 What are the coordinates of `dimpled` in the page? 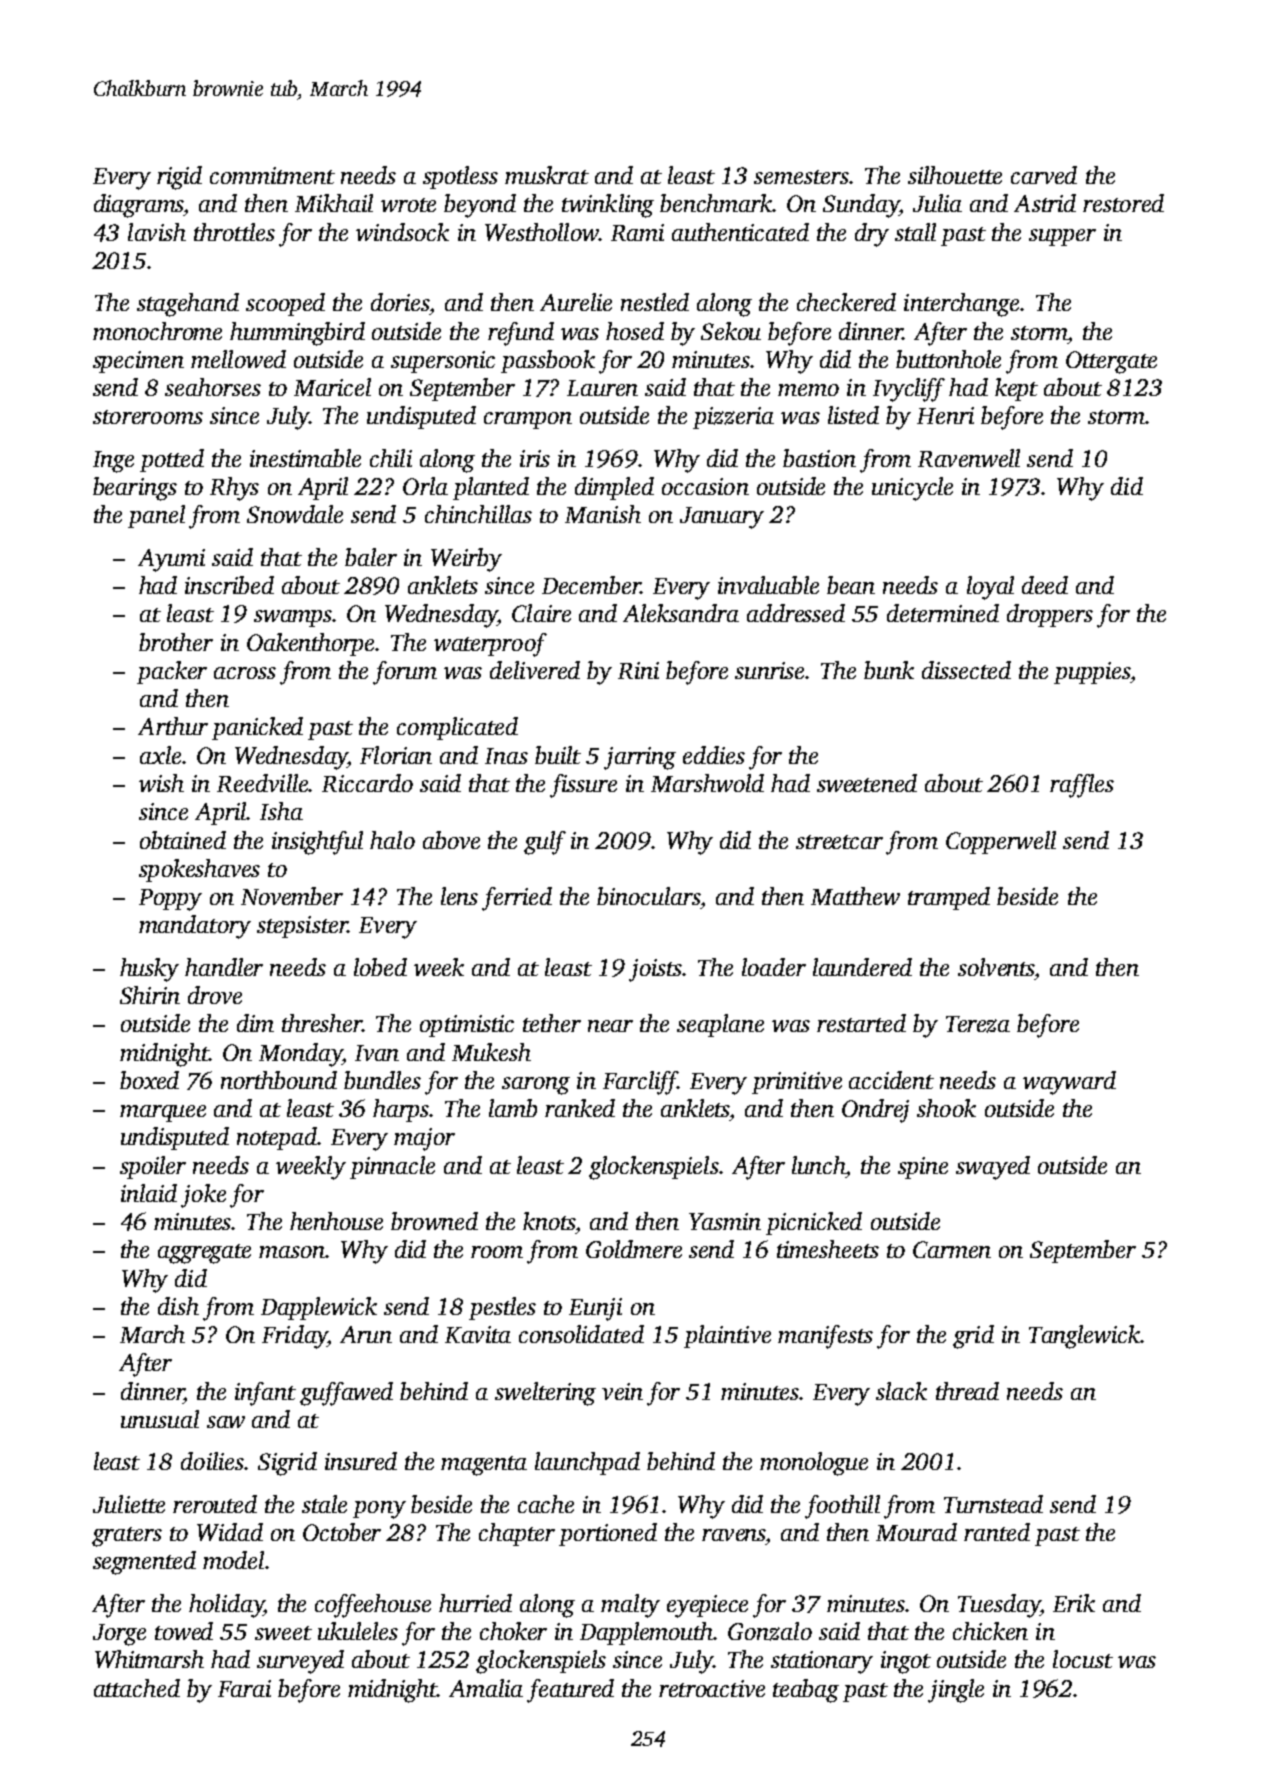 It's located at (614, 488).
